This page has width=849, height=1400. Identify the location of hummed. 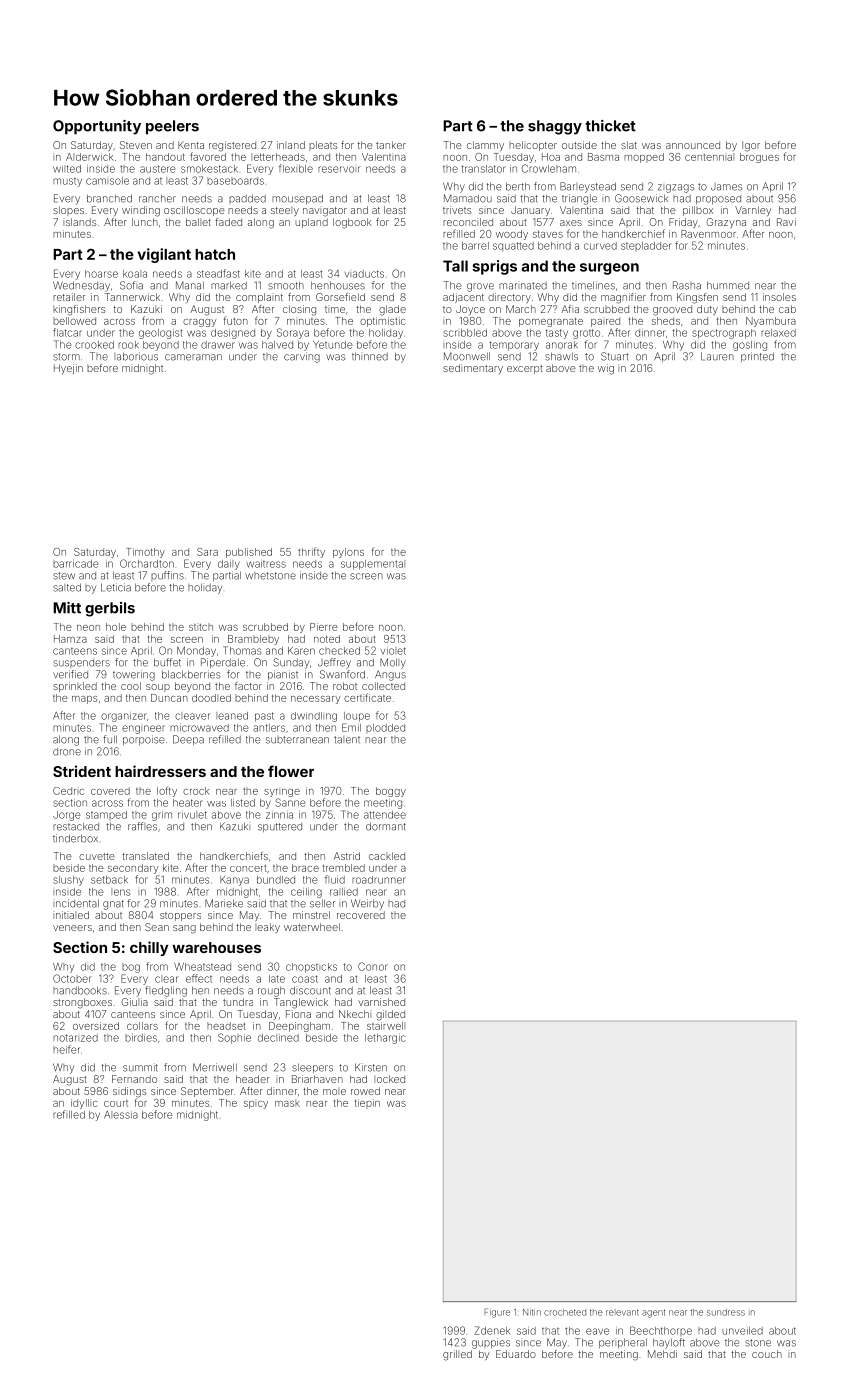
(728, 285).
